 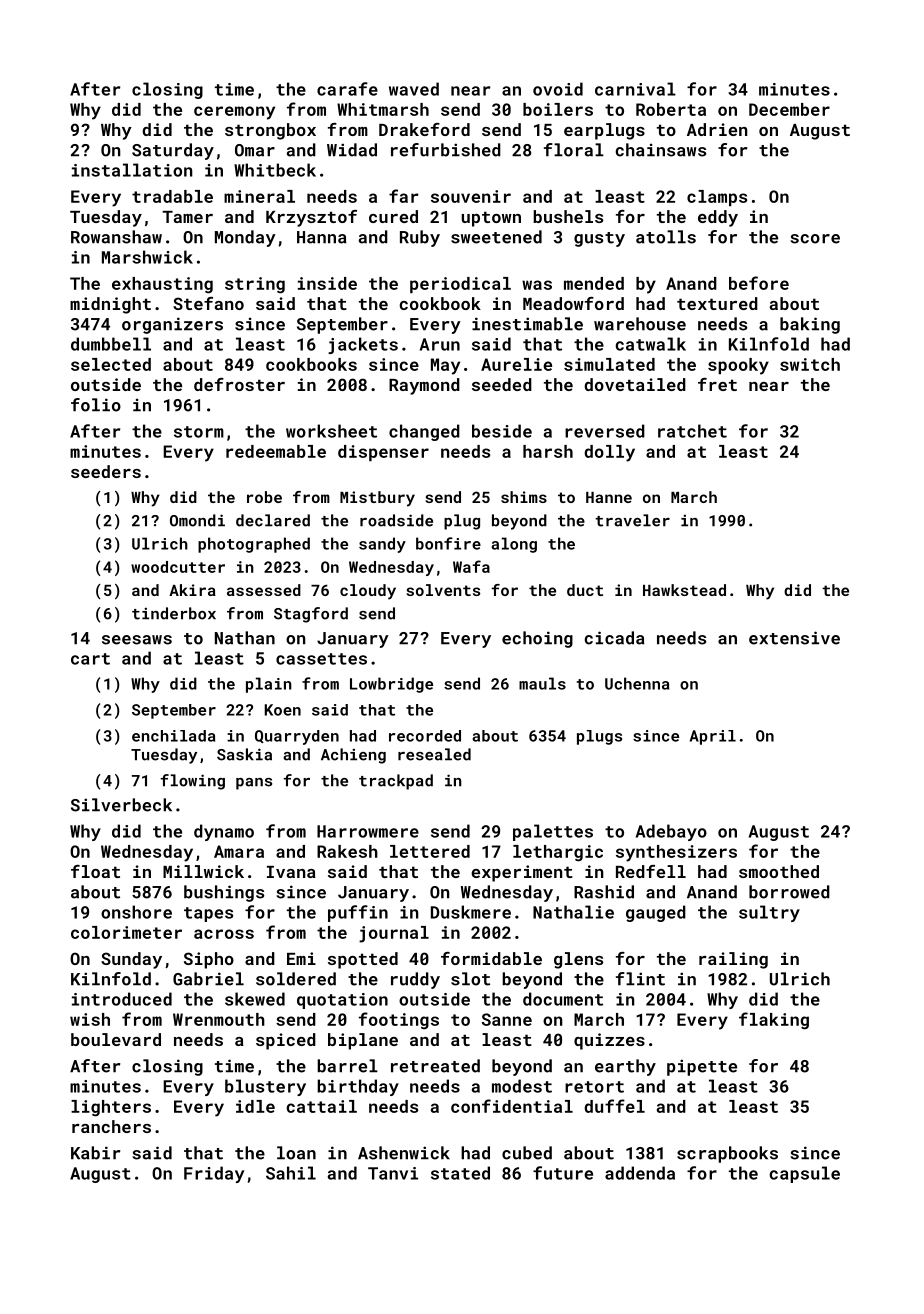 I want to click on Uchenna, so click(x=637, y=683).
